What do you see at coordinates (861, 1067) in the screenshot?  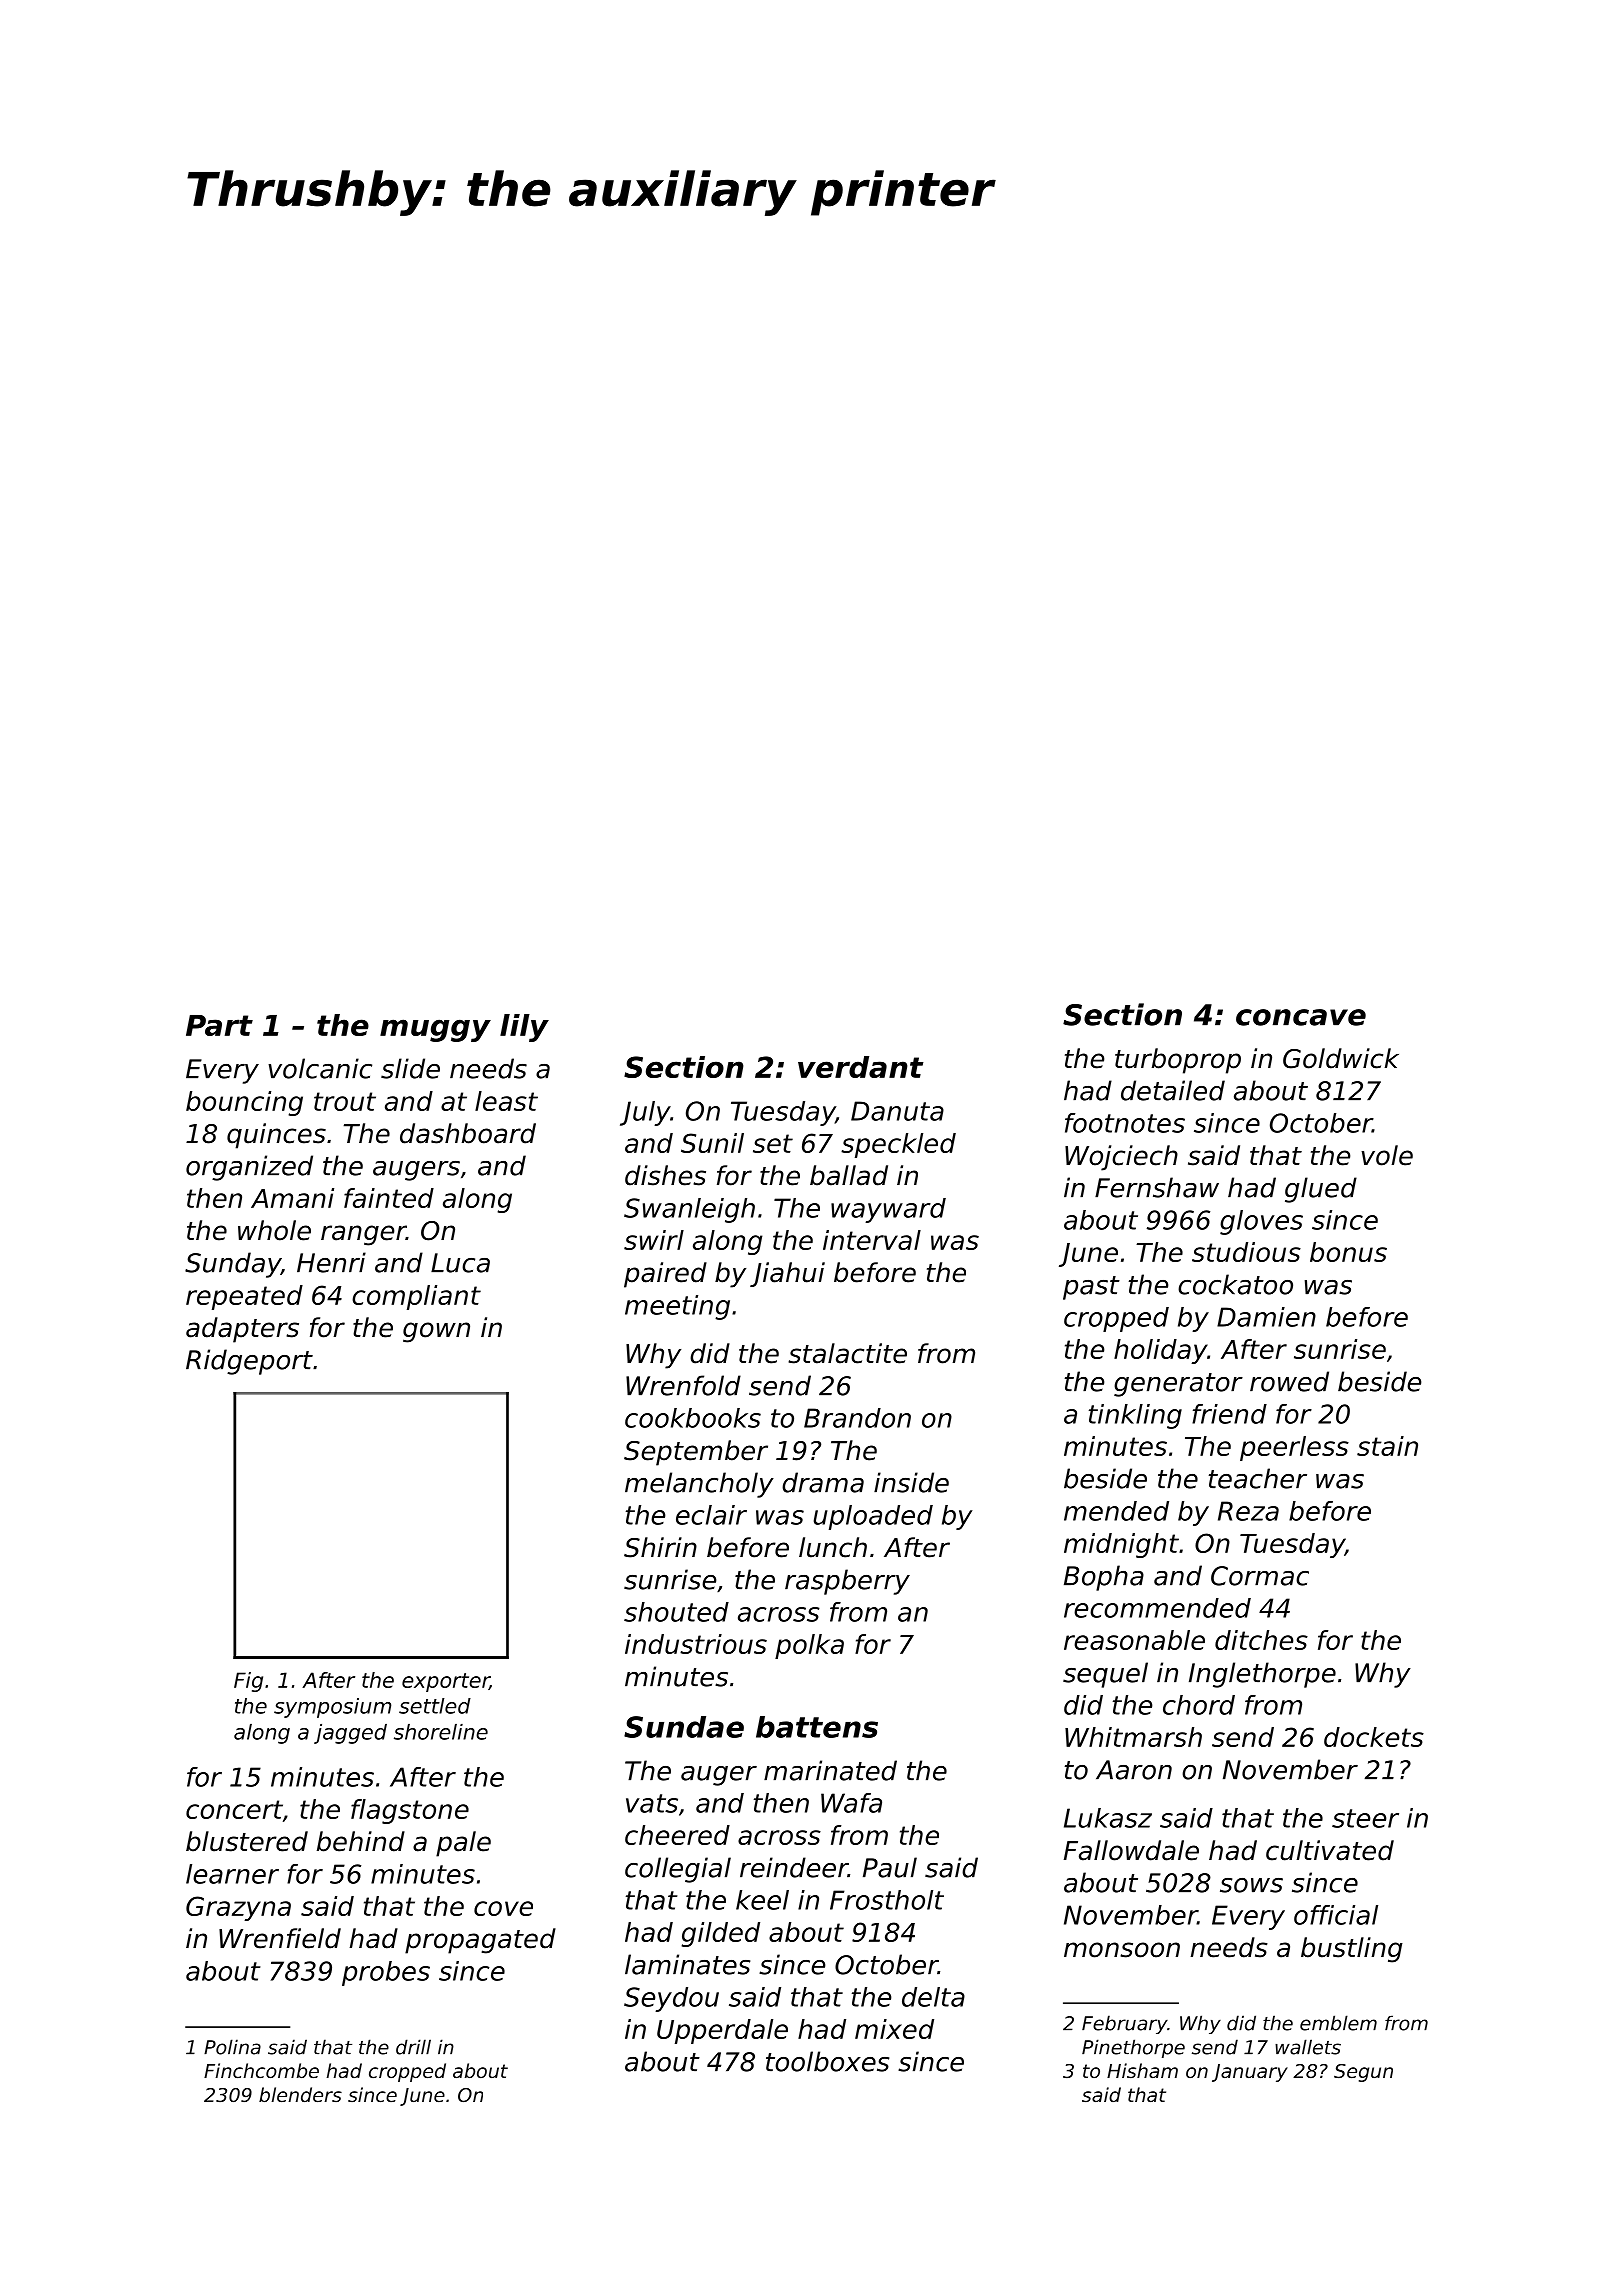 I see `verdant` at bounding box center [861, 1067].
